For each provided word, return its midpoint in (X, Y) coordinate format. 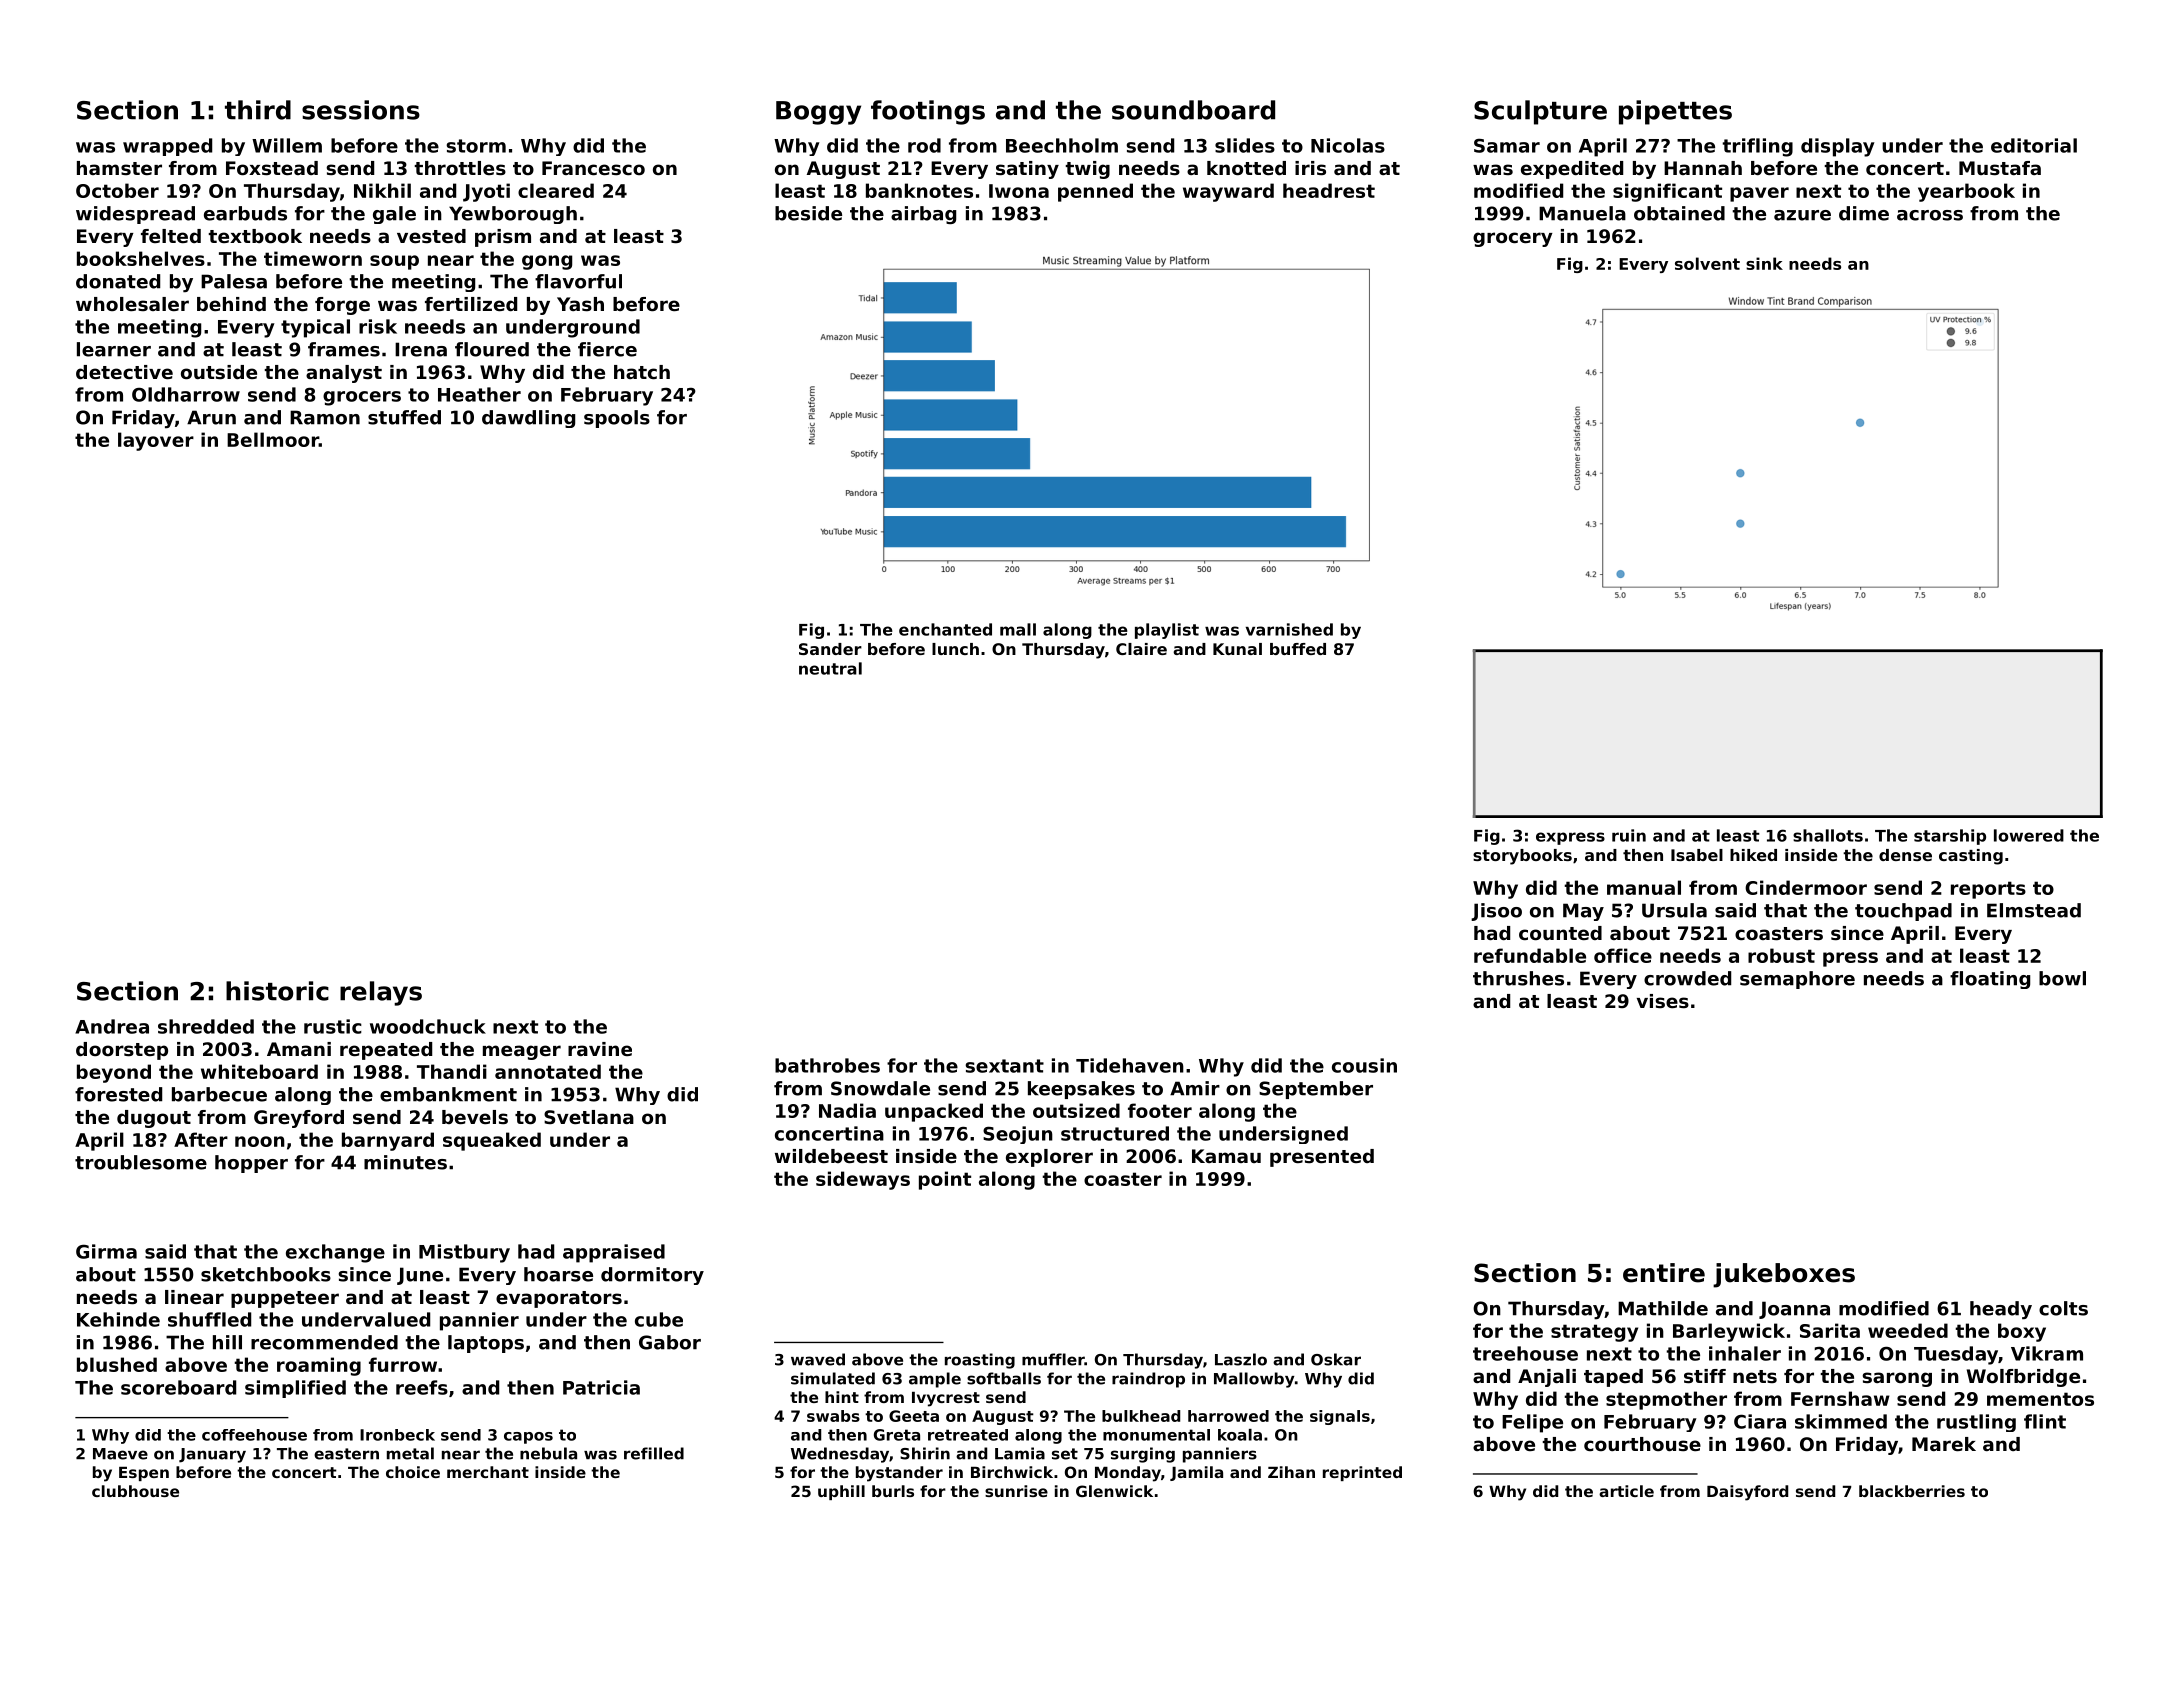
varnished (1289, 629)
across (1930, 215)
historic (277, 991)
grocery (1513, 239)
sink (1764, 263)
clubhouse (135, 1491)
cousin (1364, 1065)
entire (1664, 1273)
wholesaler (132, 304)
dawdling (528, 419)
